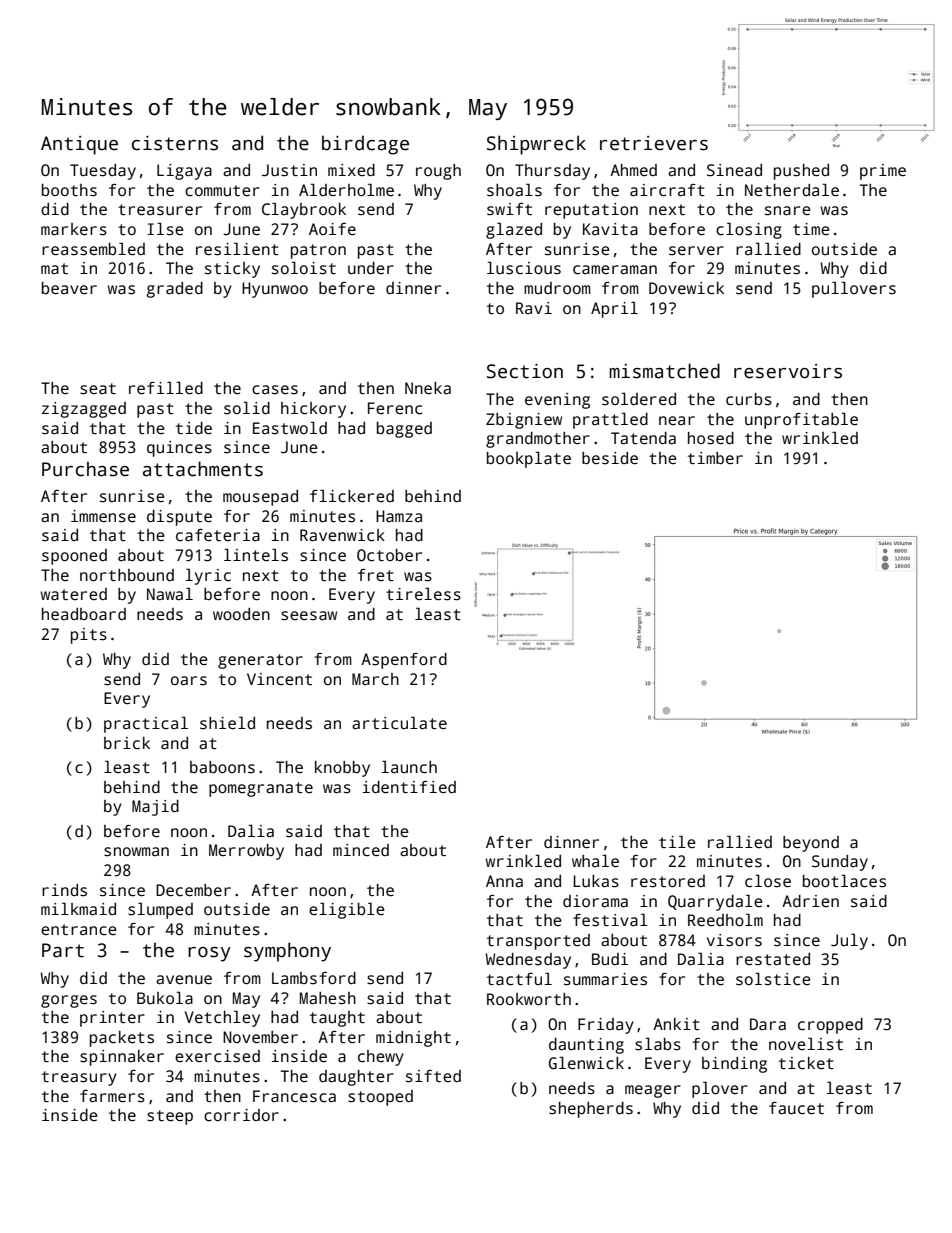 The height and width of the screenshot is (1233, 952). I want to click on beyond, so click(811, 844).
